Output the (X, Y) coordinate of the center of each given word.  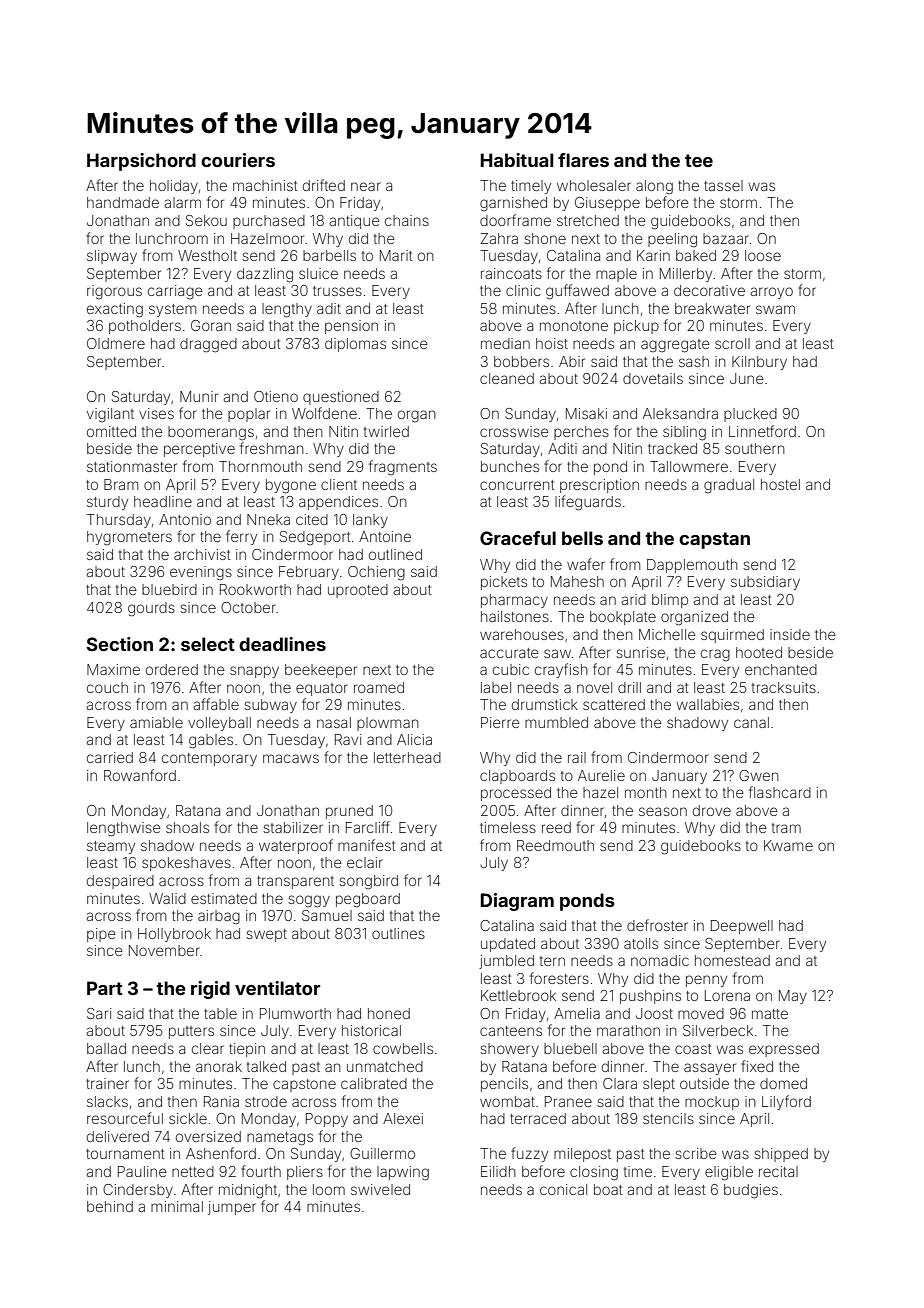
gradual (729, 486)
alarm (182, 202)
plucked (750, 415)
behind (110, 1206)
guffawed (577, 292)
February (309, 573)
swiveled (380, 1189)
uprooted (358, 591)
